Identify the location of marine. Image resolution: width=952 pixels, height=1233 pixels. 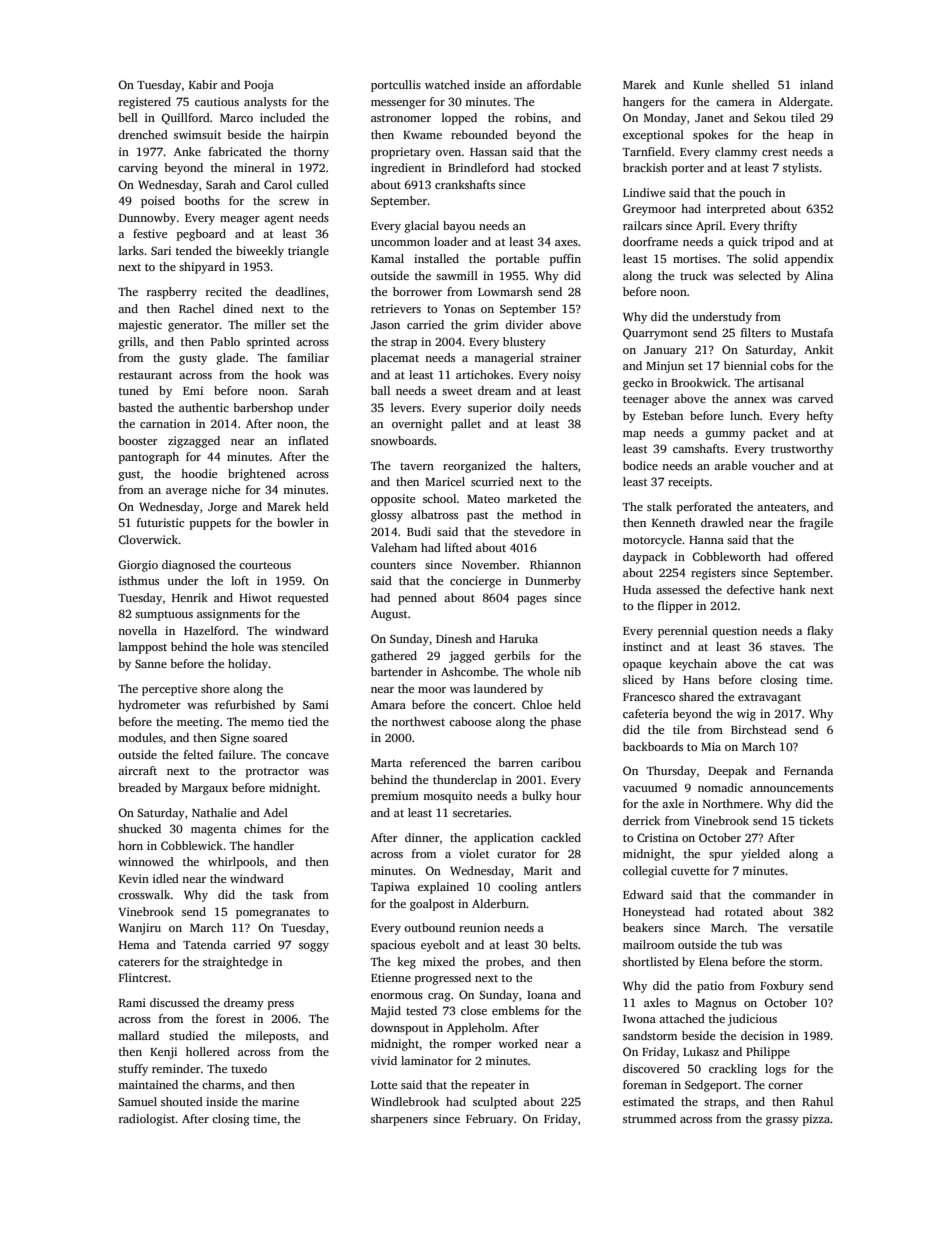
(280, 1101).
